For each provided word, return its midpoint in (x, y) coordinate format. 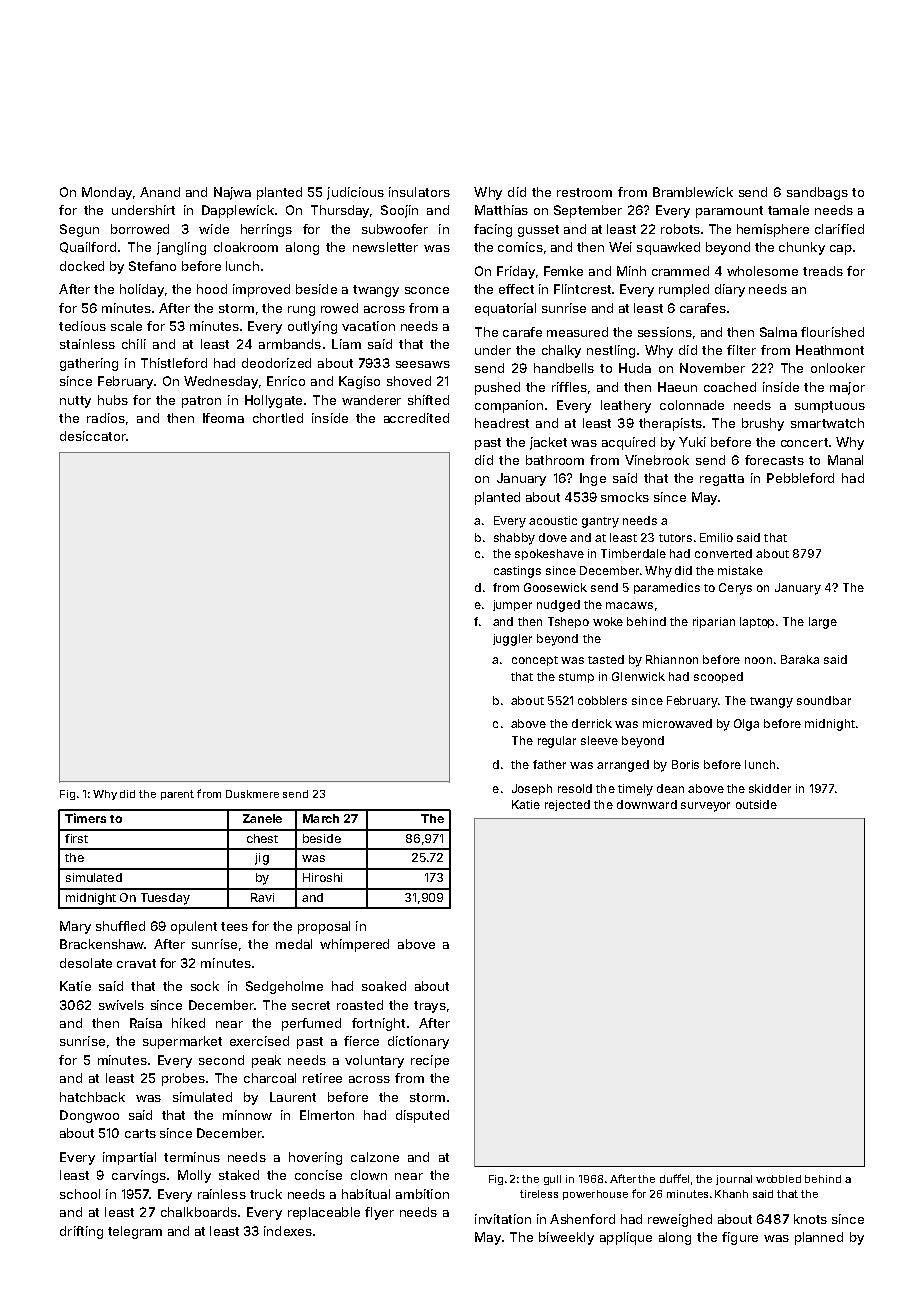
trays (430, 1007)
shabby (514, 539)
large (823, 623)
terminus (192, 1157)
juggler (512, 640)
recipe (430, 1061)
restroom (584, 192)
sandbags (817, 193)
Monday (107, 193)
